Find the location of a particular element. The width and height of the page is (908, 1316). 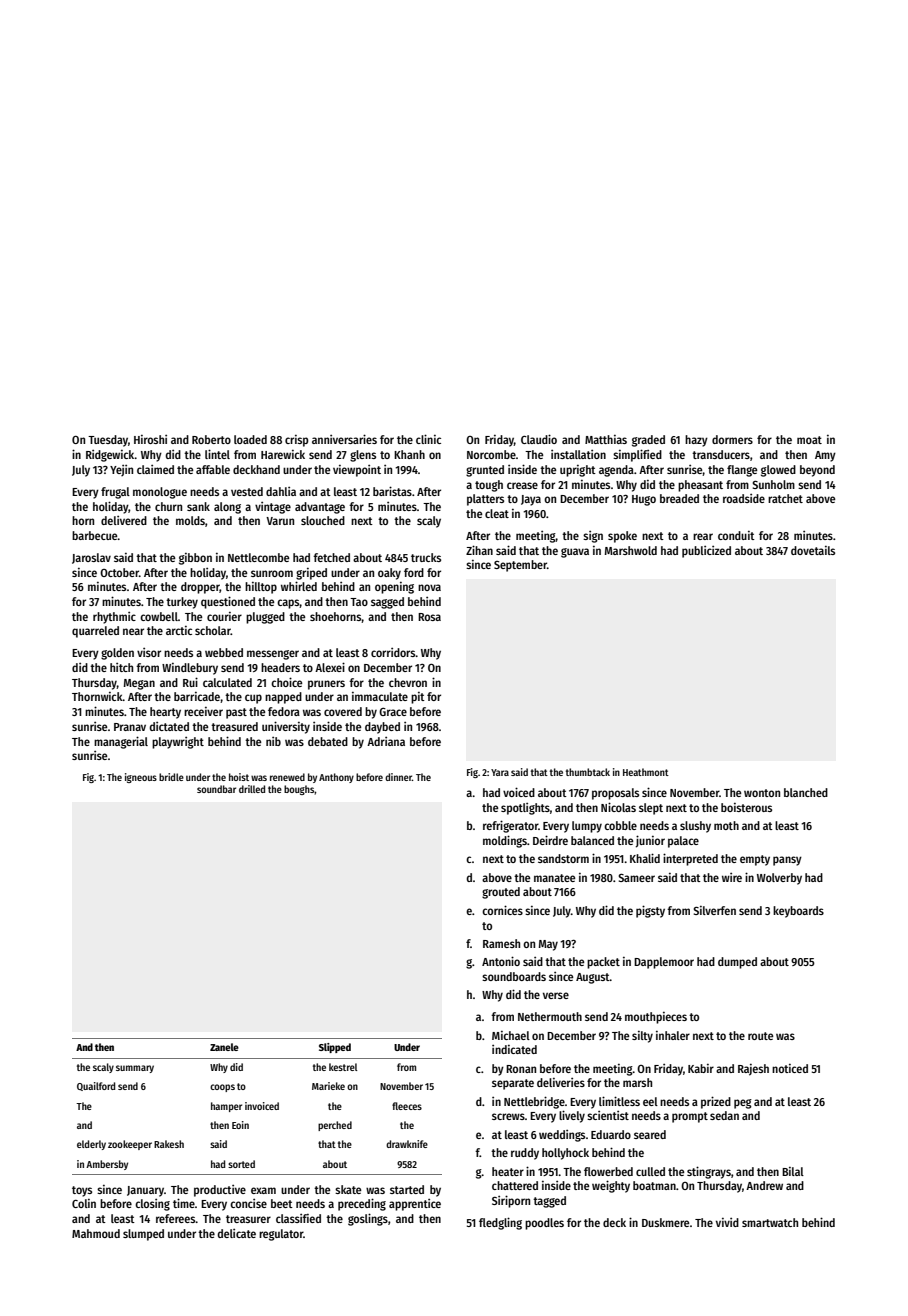

soundboards is located at coordinates (514, 976).
